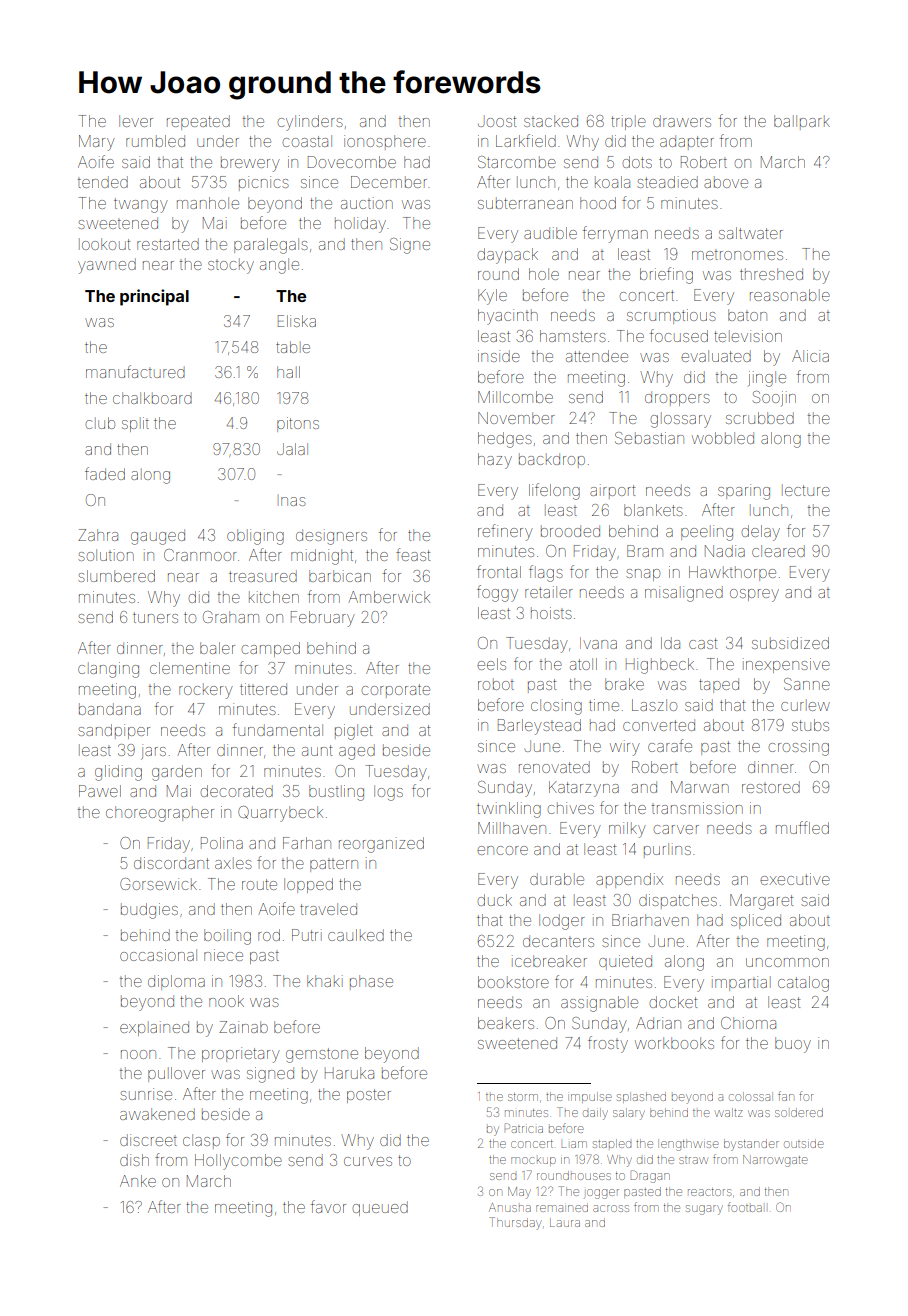 Image resolution: width=908 pixels, height=1316 pixels. I want to click on dish, so click(134, 1160).
